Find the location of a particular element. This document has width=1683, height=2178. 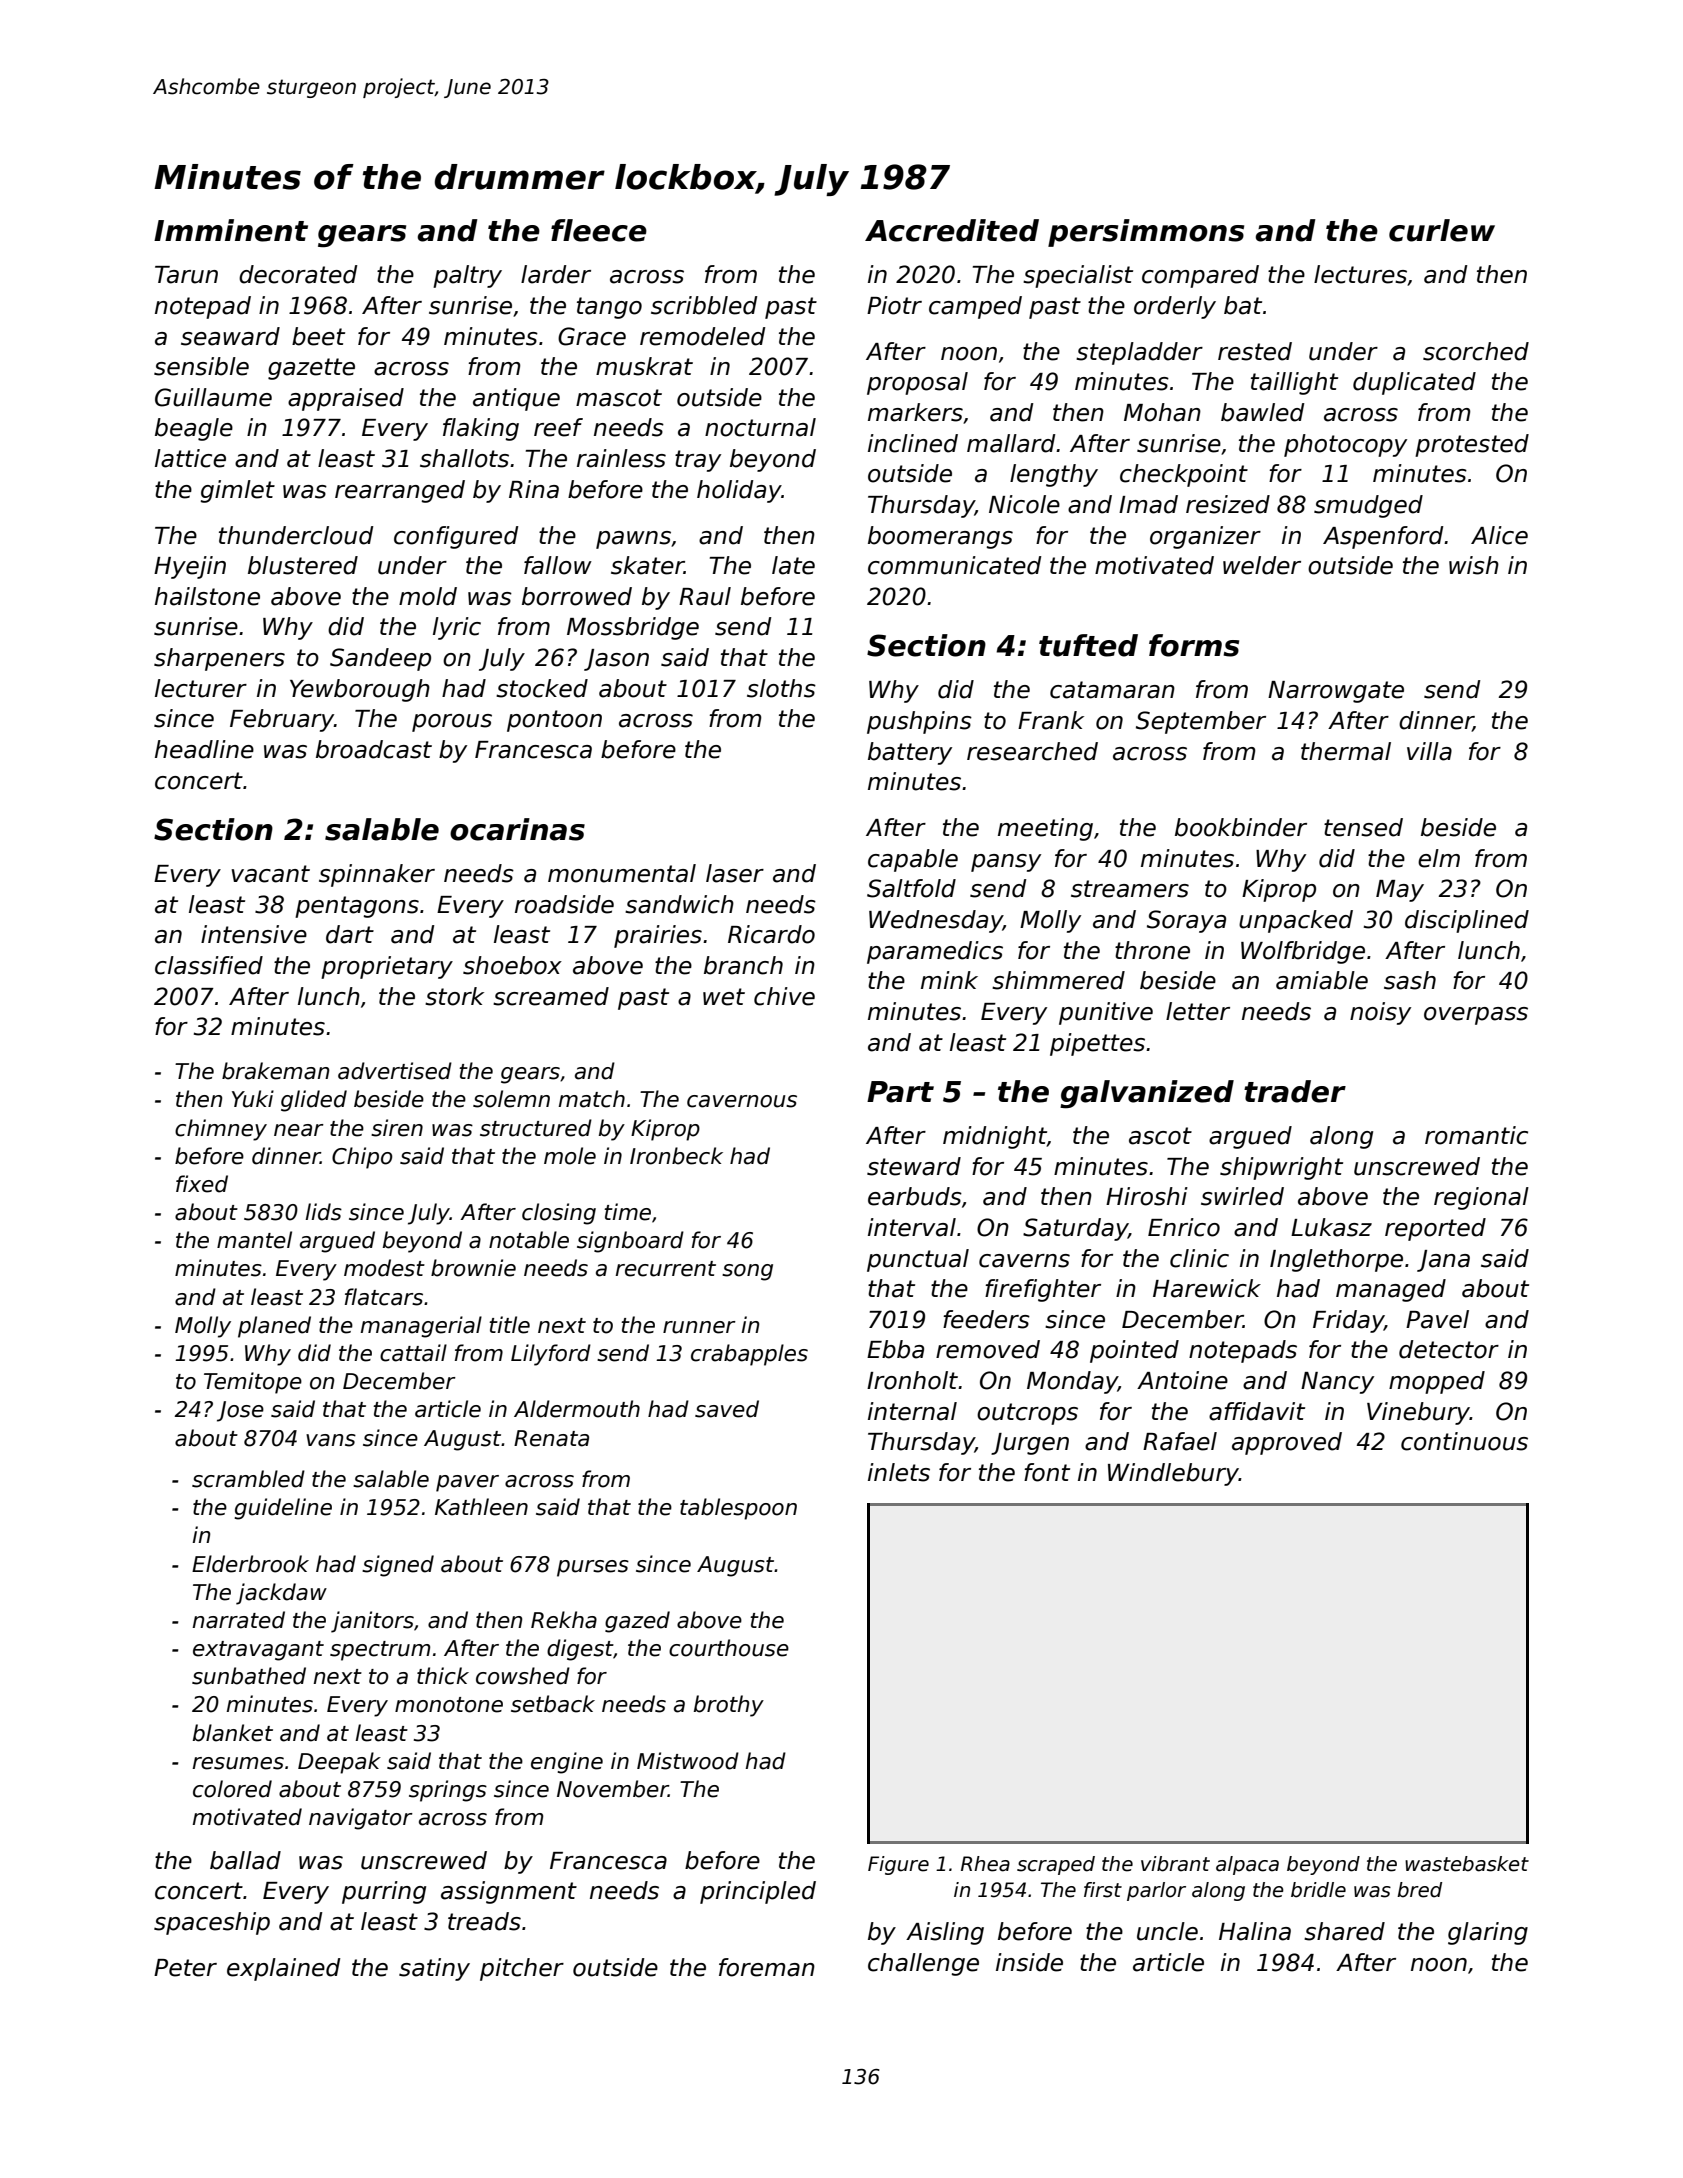

laser is located at coordinates (735, 873).
